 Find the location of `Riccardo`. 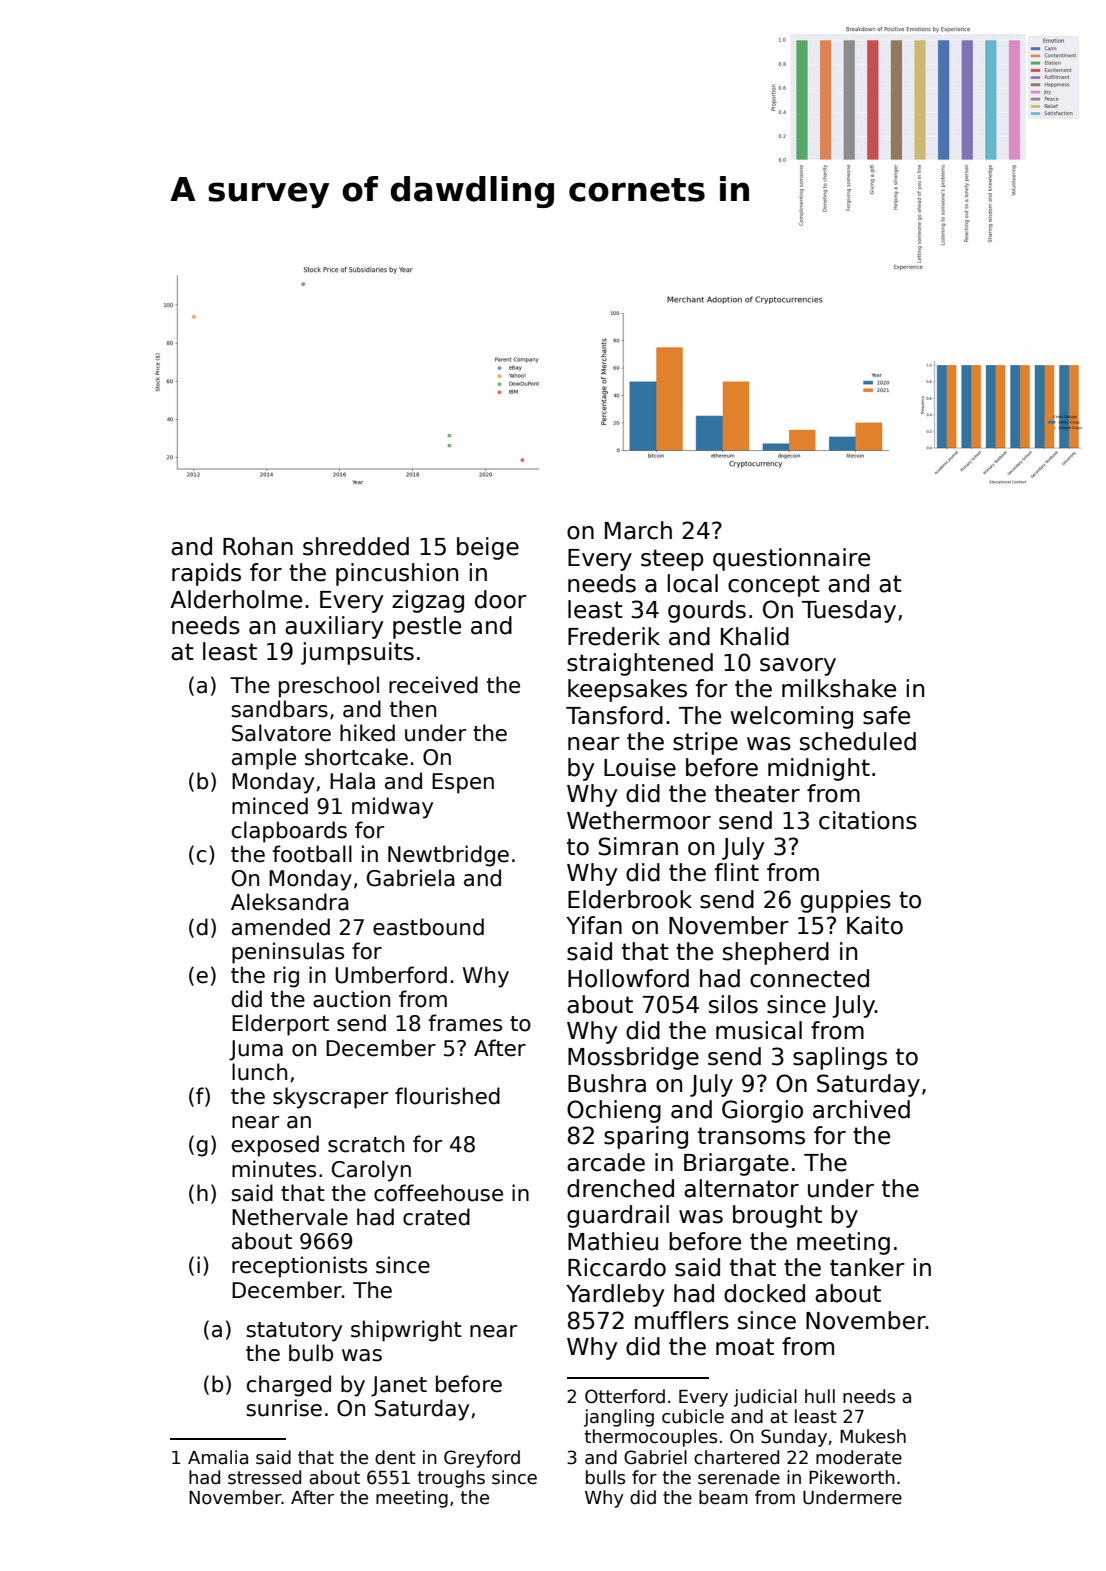

Riccardo is located at coordinates (617, 1267).
